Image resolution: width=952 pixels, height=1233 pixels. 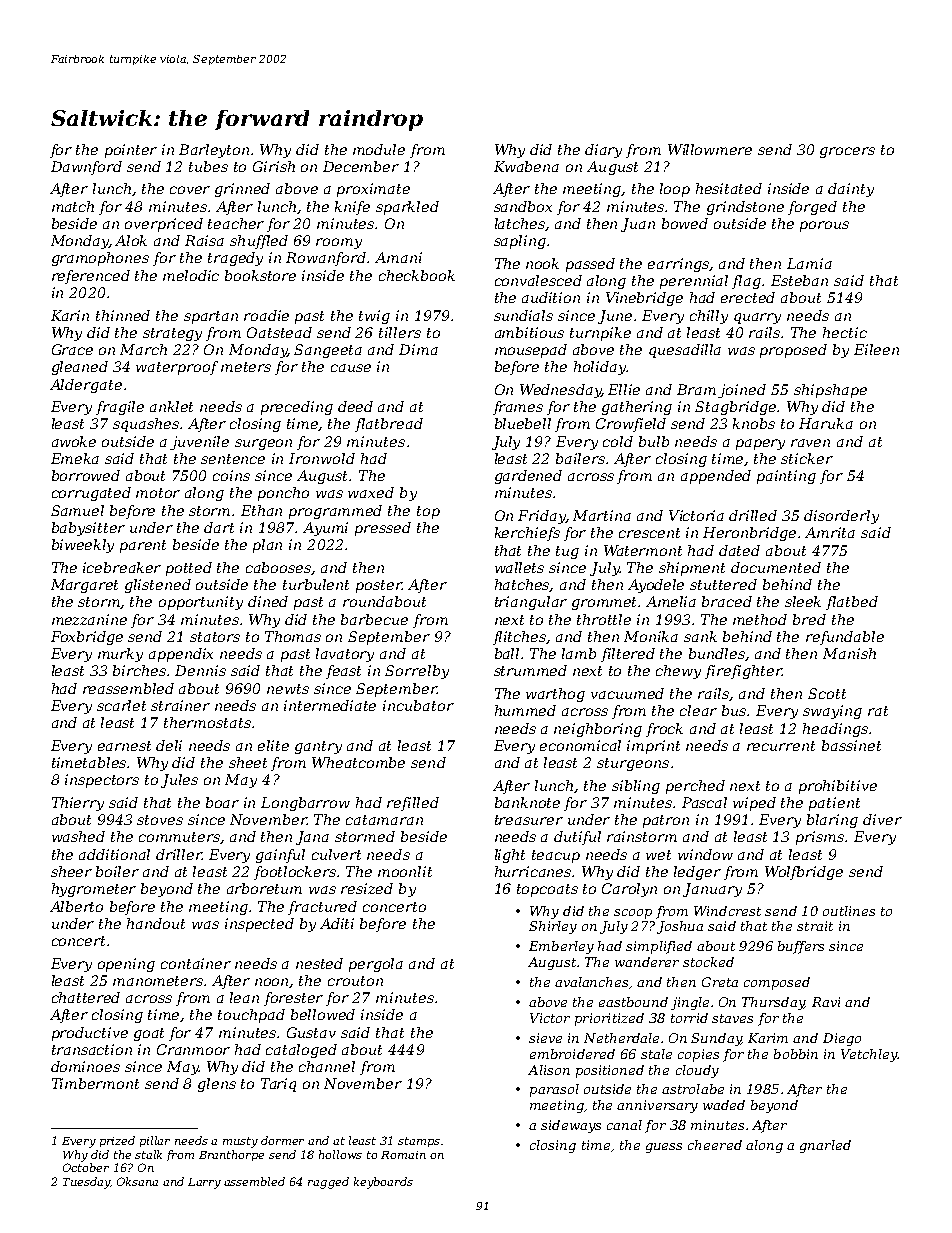 What do you see at coordinates (143, 546) in the image?
I see `parent` at bounding box center [143, 546].
